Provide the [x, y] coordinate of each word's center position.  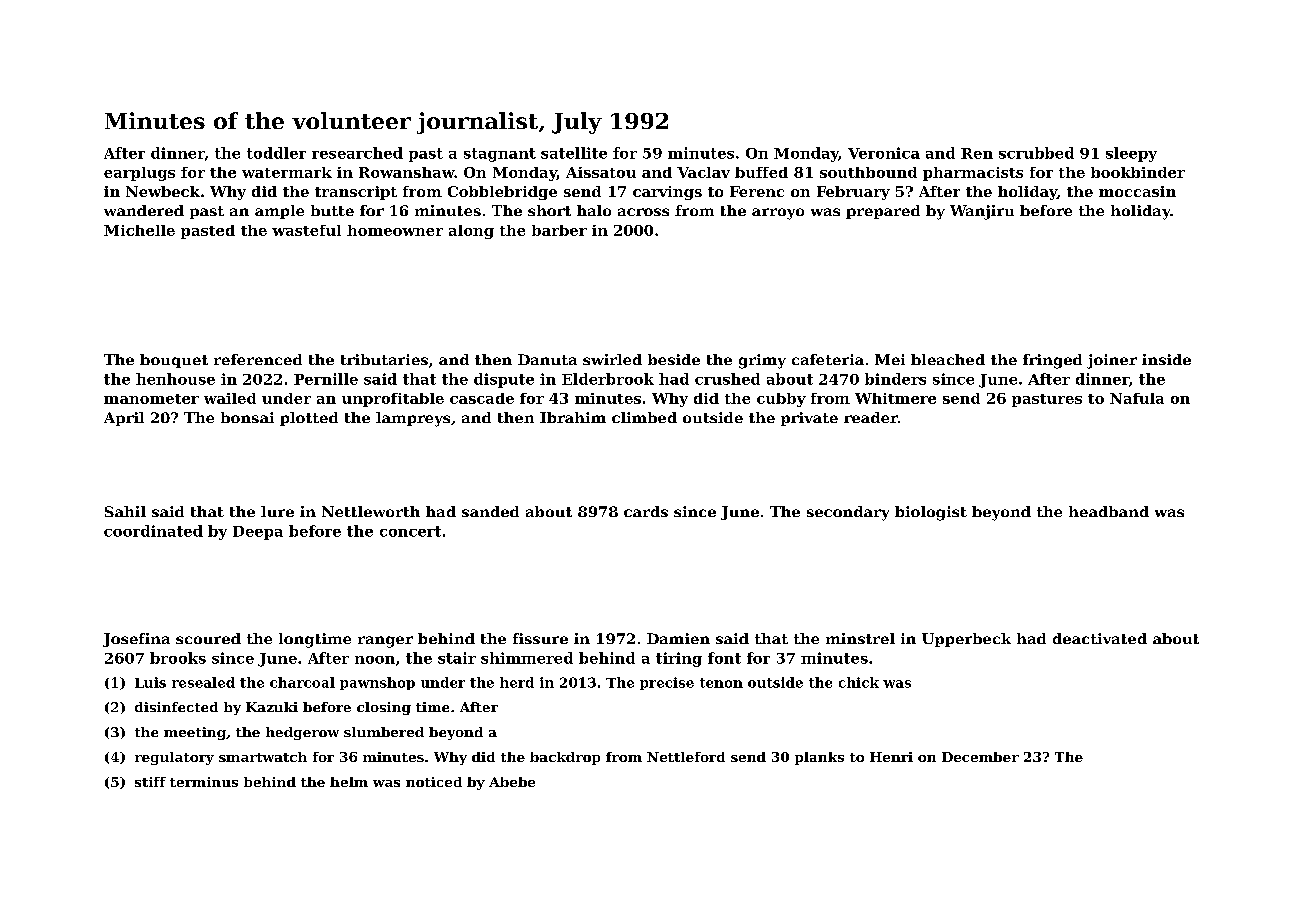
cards [646, 511]
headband [1109, 511]
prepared [883, 212]
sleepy [1131, 154]
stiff [150, 782]
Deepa [258, 533]
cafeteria [828, 359]
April [124, 419]
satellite [574, 153]
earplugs [139, 174]
